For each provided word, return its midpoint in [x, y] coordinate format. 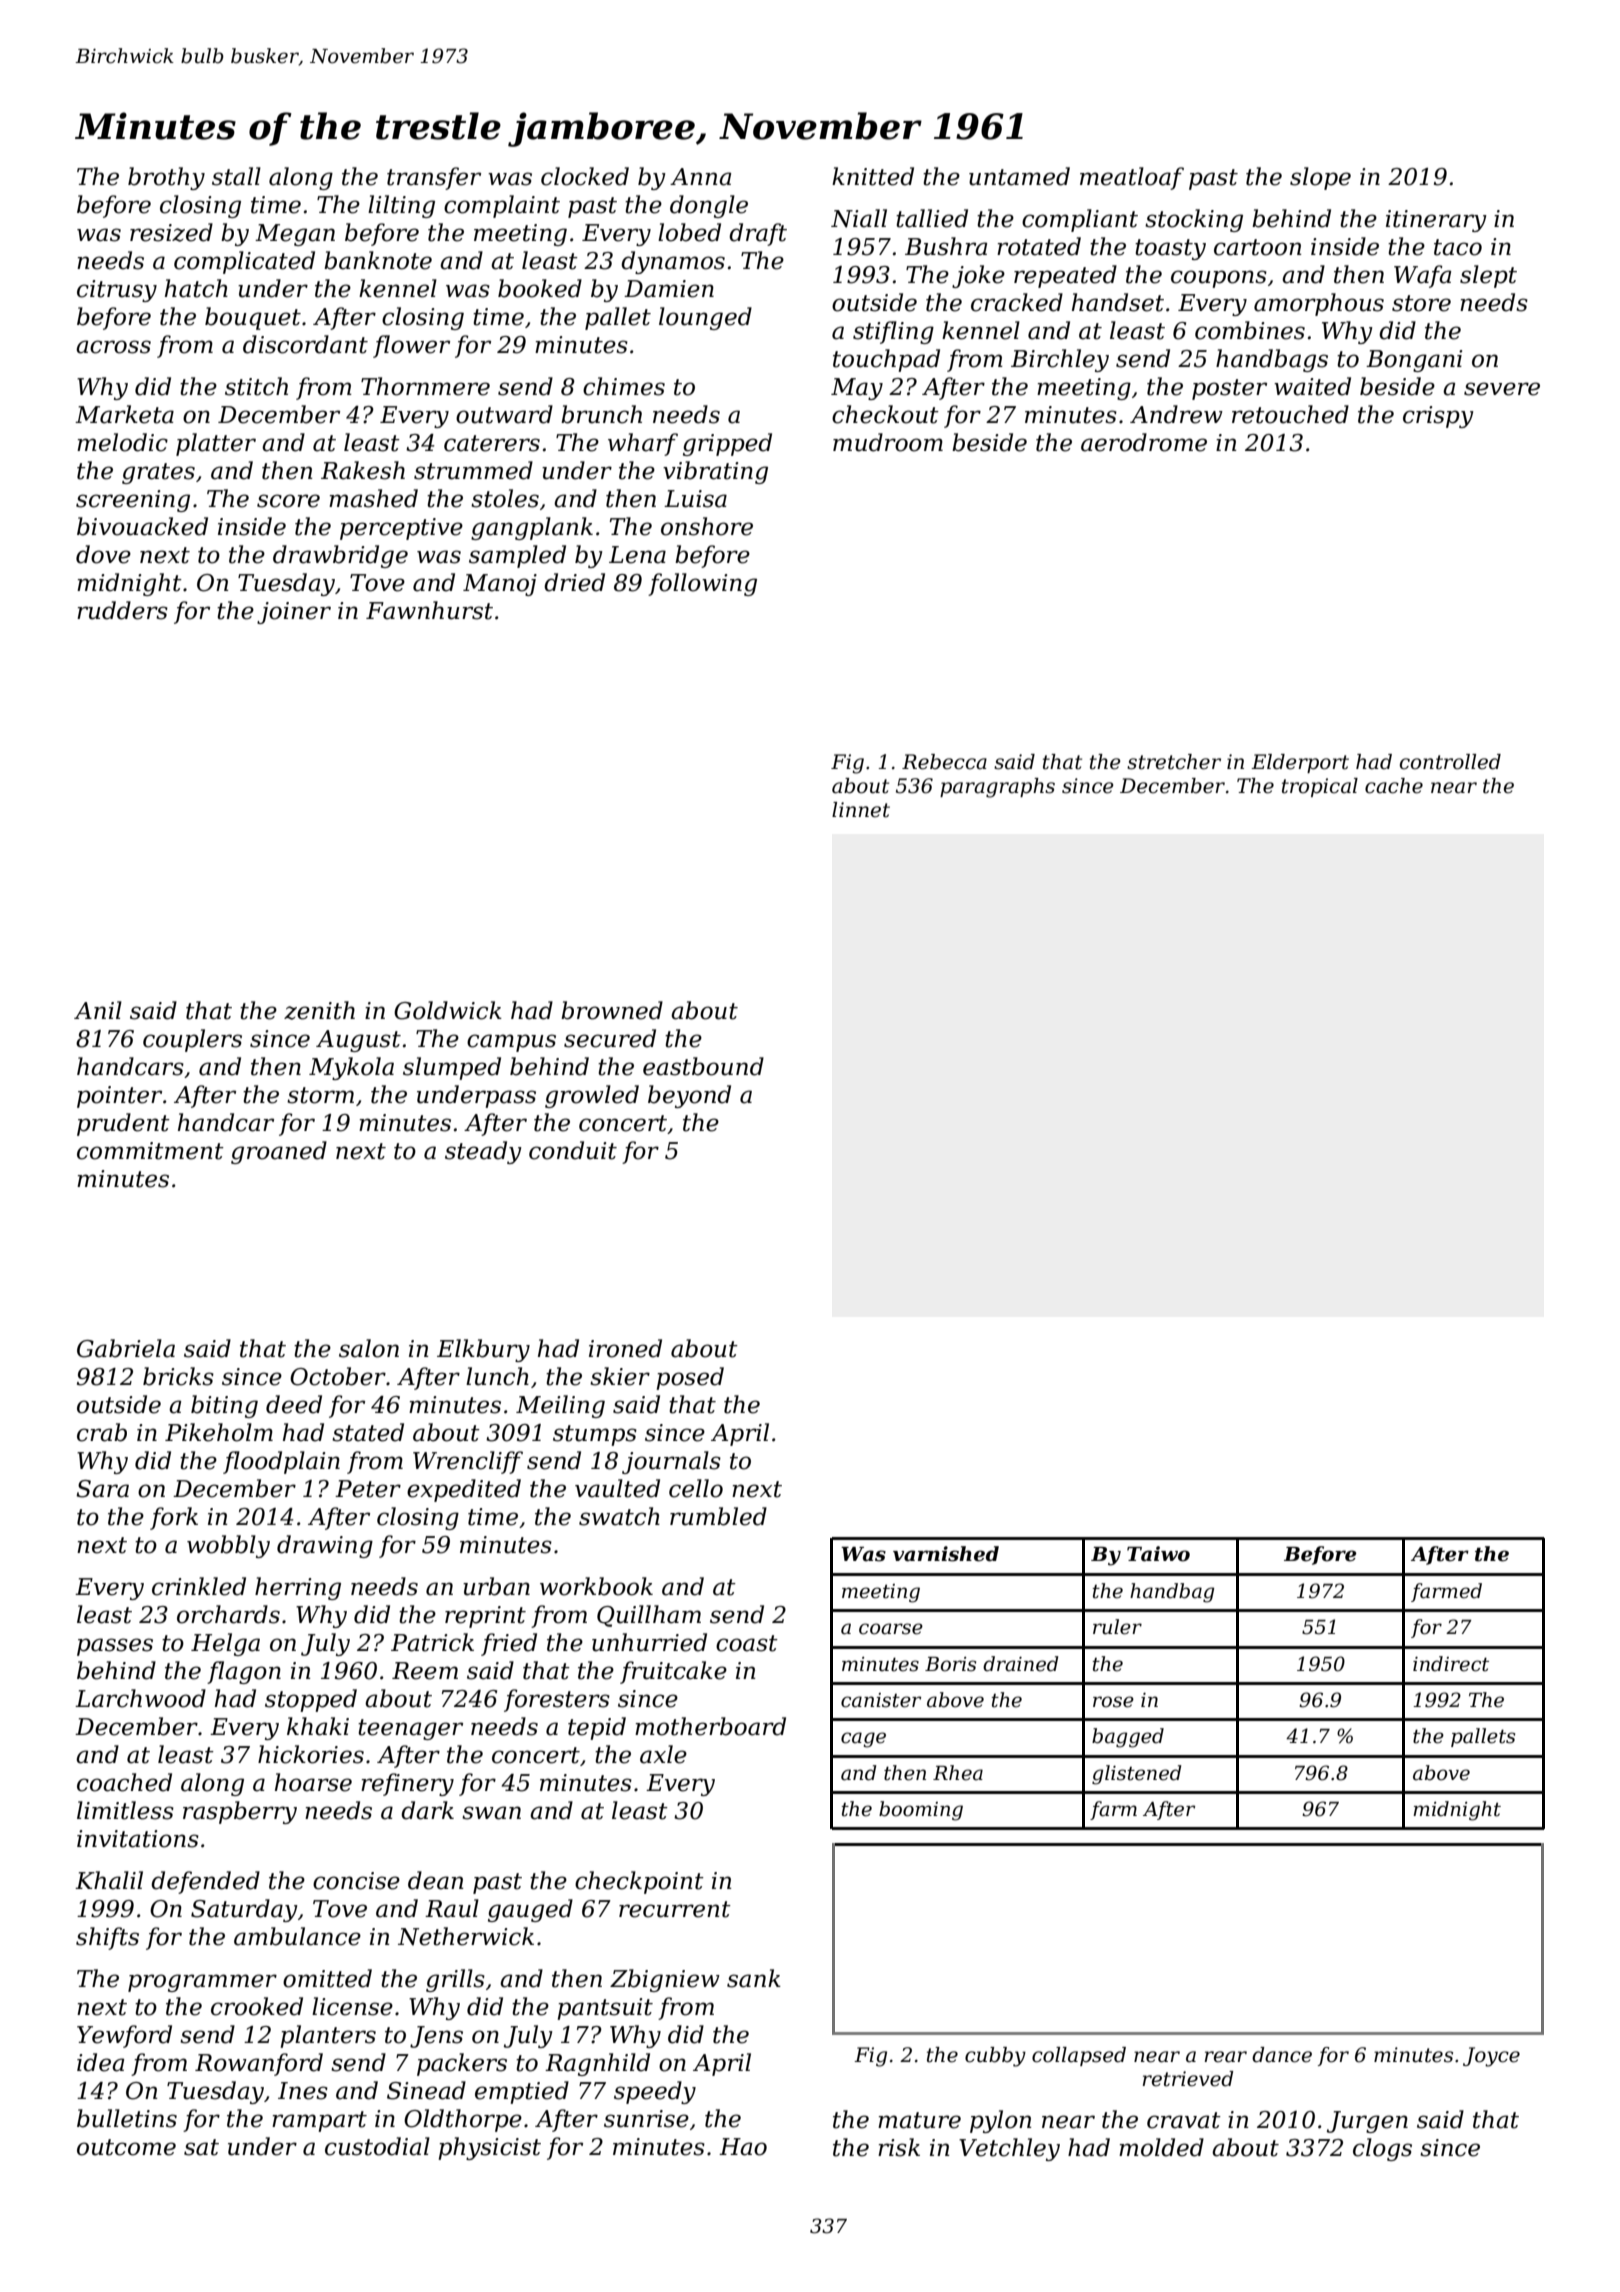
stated [368, 1432]
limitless [125, 1810]
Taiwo [1158, 1554]
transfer [434, 178]
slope [1320, 178]
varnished [946, 1554]
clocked [585, 176]
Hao [743, 2147]
